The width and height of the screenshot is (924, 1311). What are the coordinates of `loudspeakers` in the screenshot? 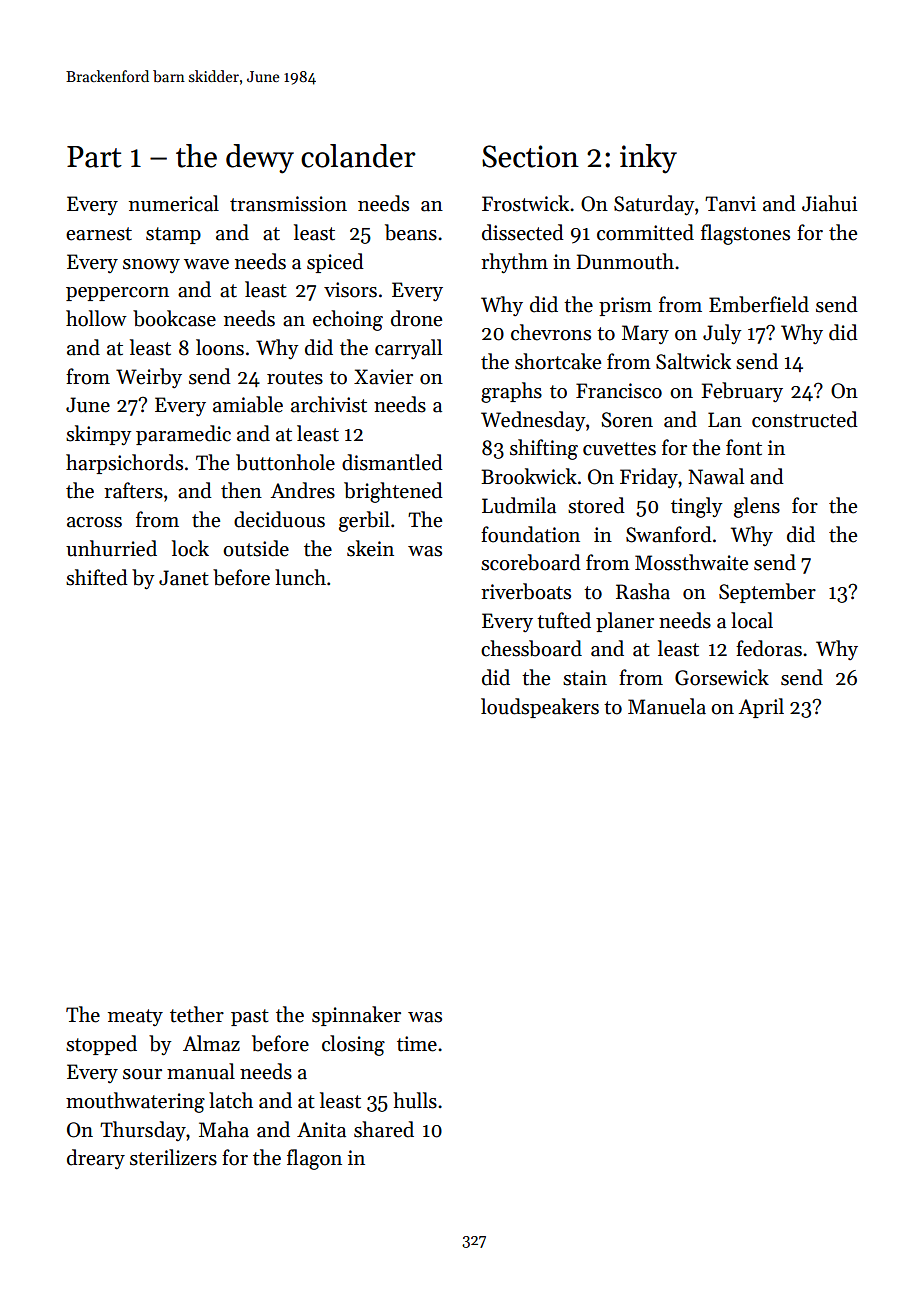 It's located at (540, 708).
